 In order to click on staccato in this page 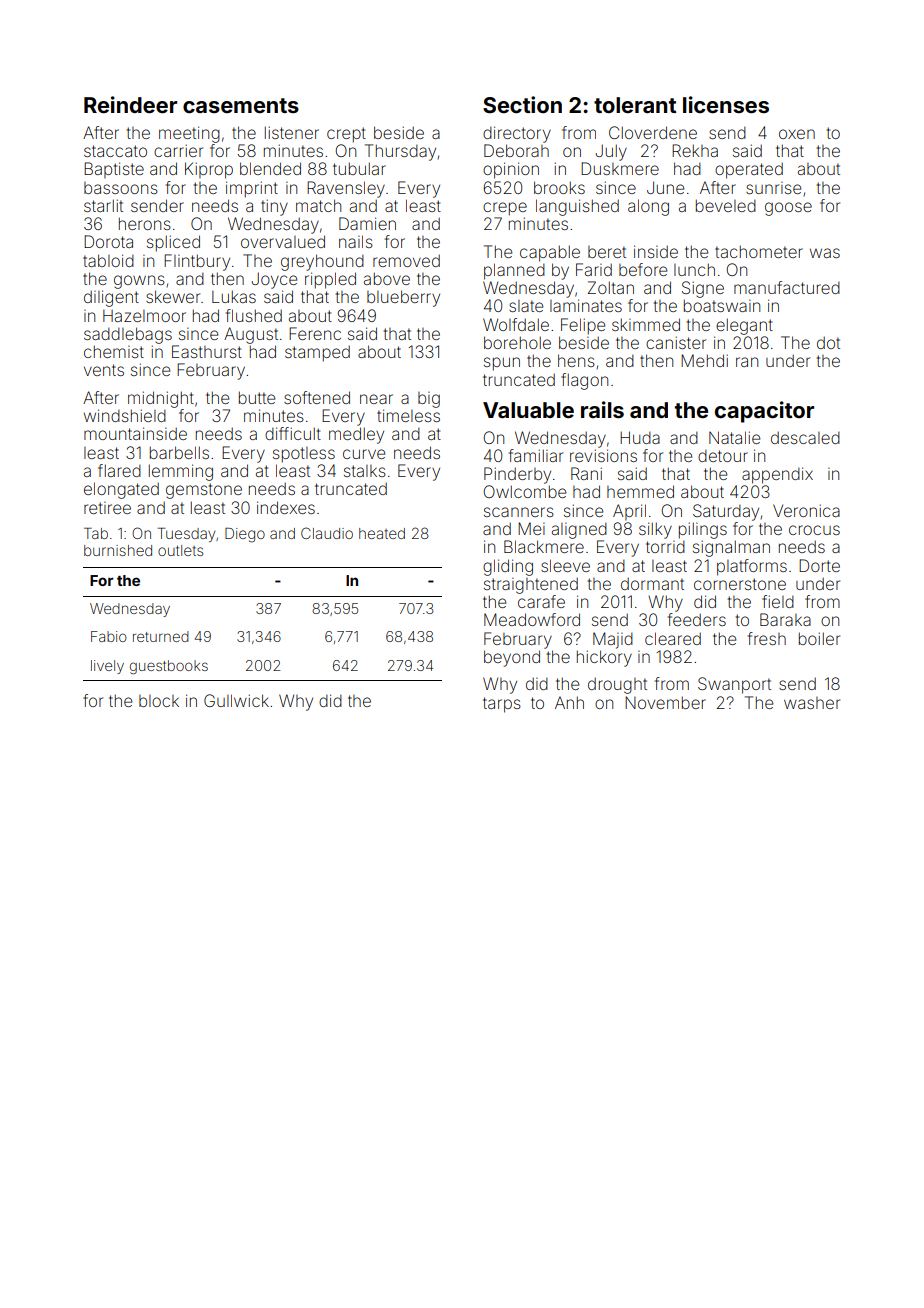, I will do `click(115, 151)`.
